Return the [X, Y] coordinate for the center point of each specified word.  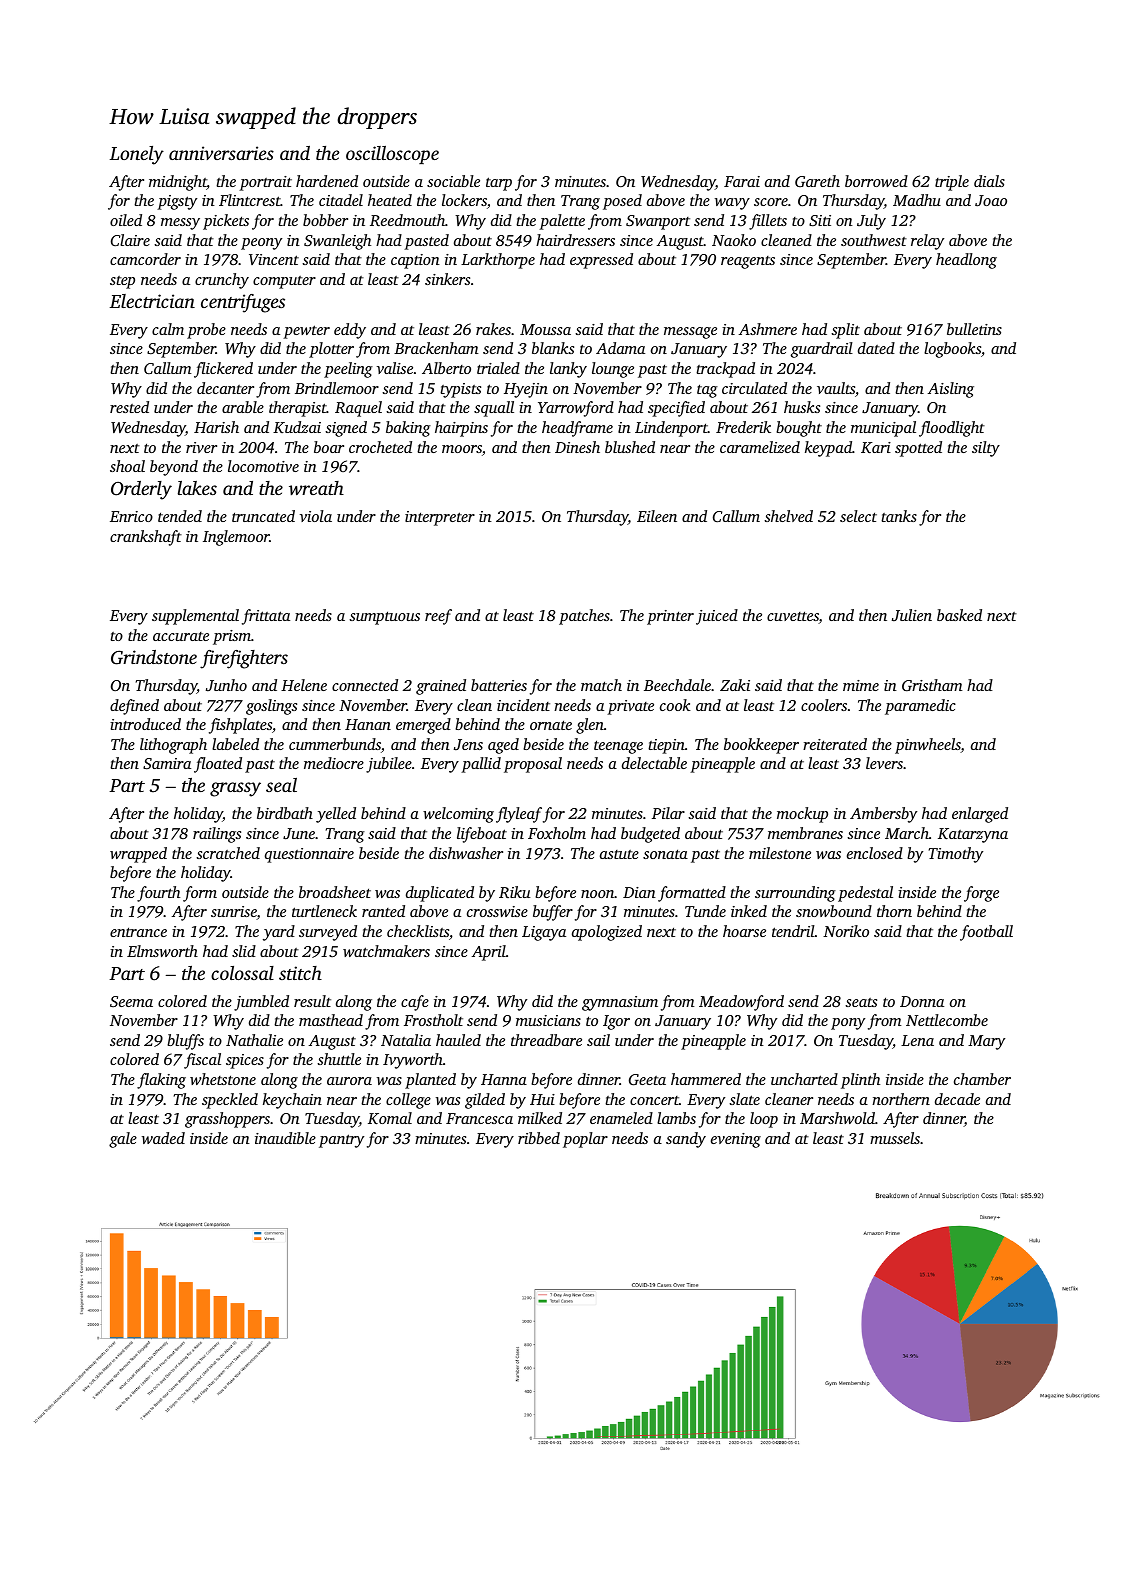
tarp [499, 184]
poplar [585, 1140]
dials [989, 181]
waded [163, 1138]
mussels [895, 1138]
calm [168, 329]
